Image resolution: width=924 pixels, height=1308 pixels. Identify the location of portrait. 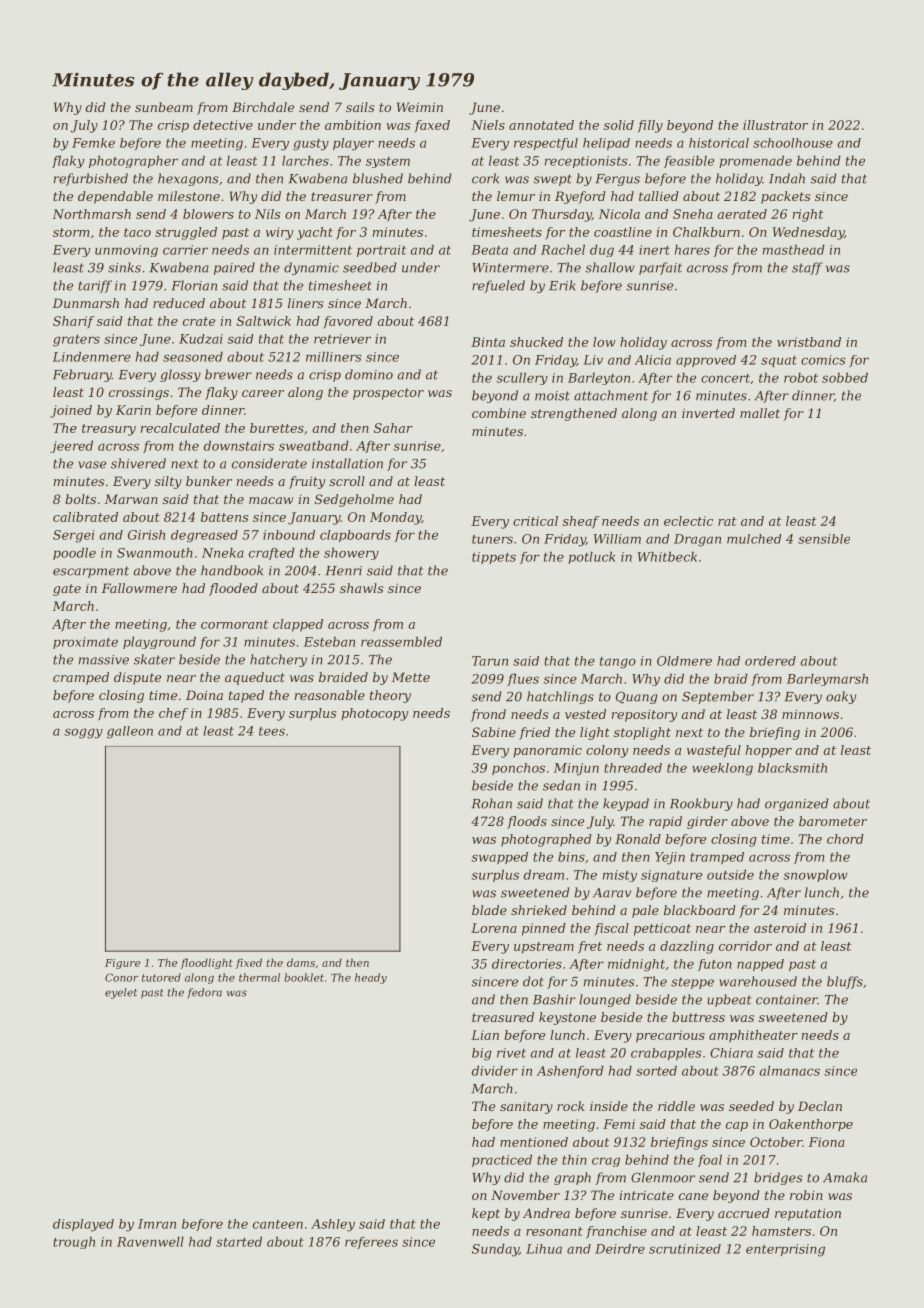
(381, 251).
